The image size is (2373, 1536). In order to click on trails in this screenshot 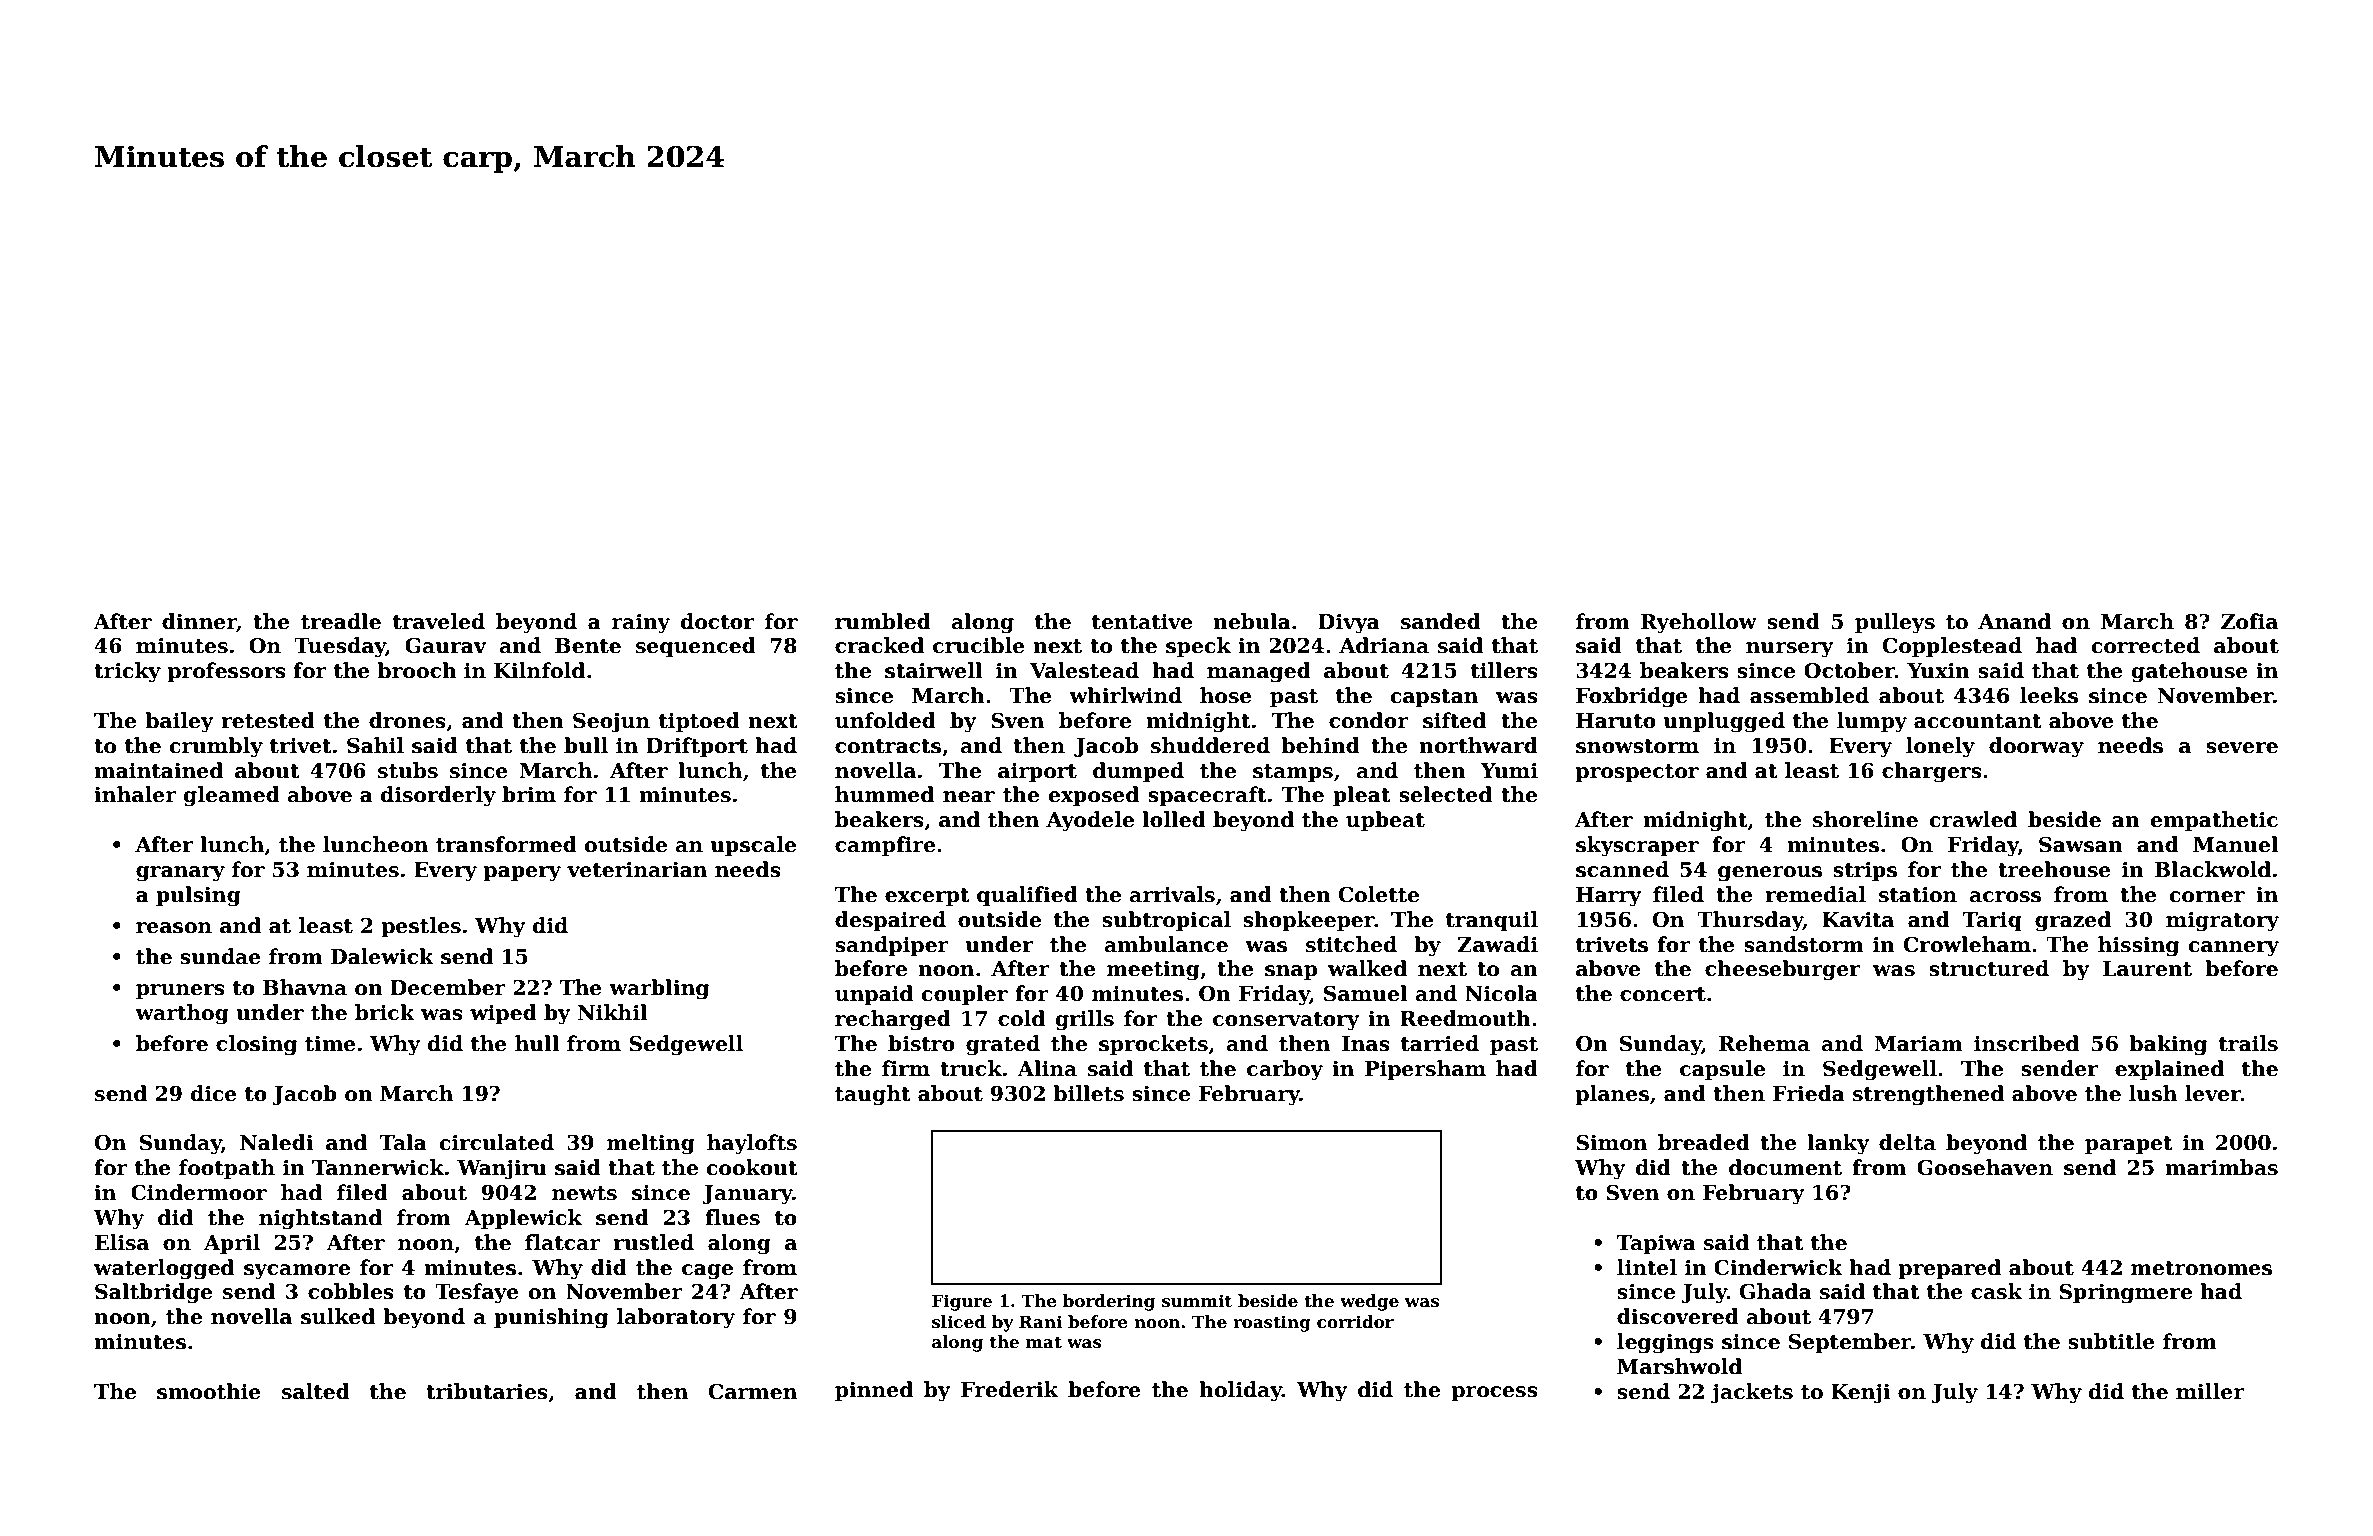, I will do `click(2248, 1043)`.
